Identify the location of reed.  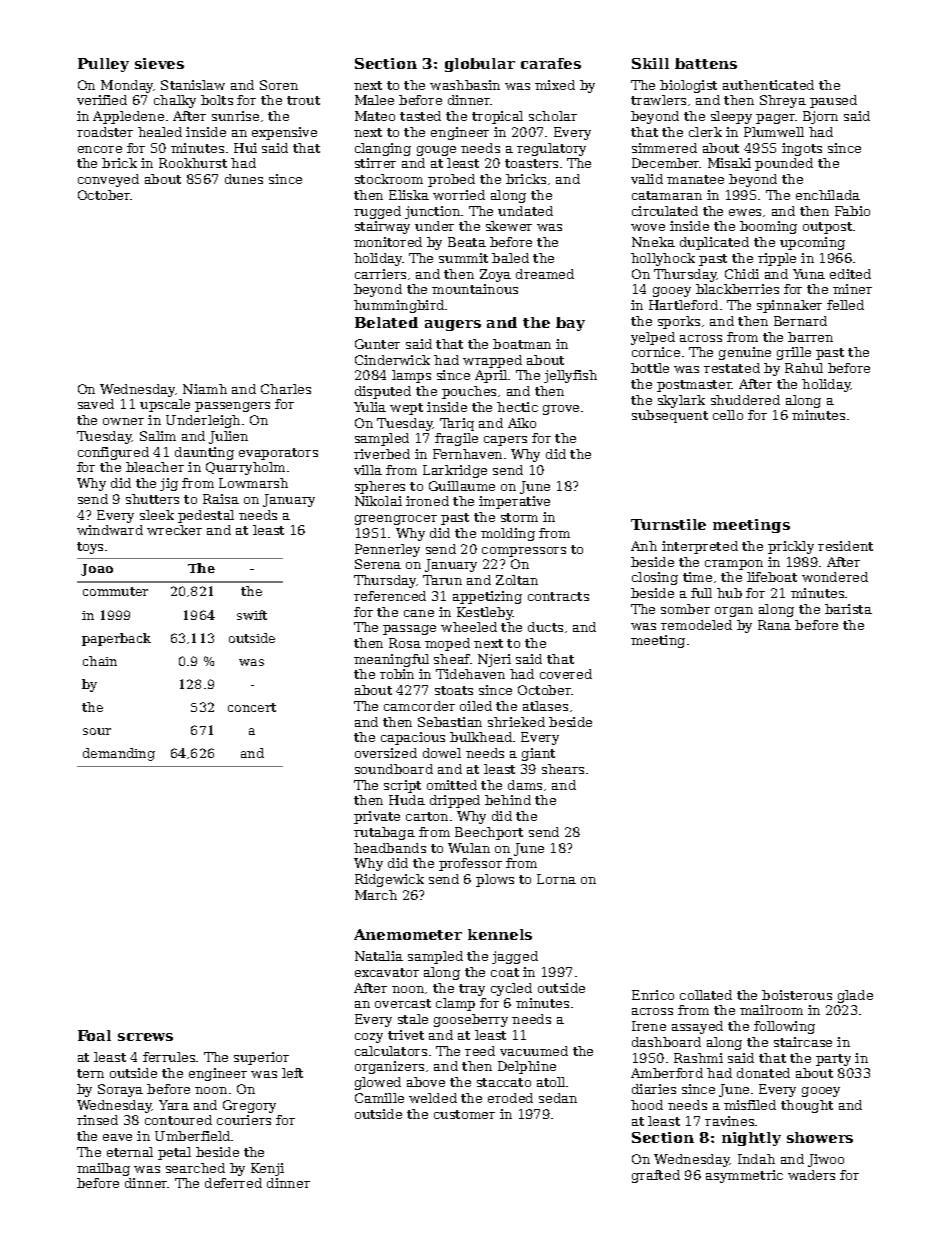
(480, 1051).
